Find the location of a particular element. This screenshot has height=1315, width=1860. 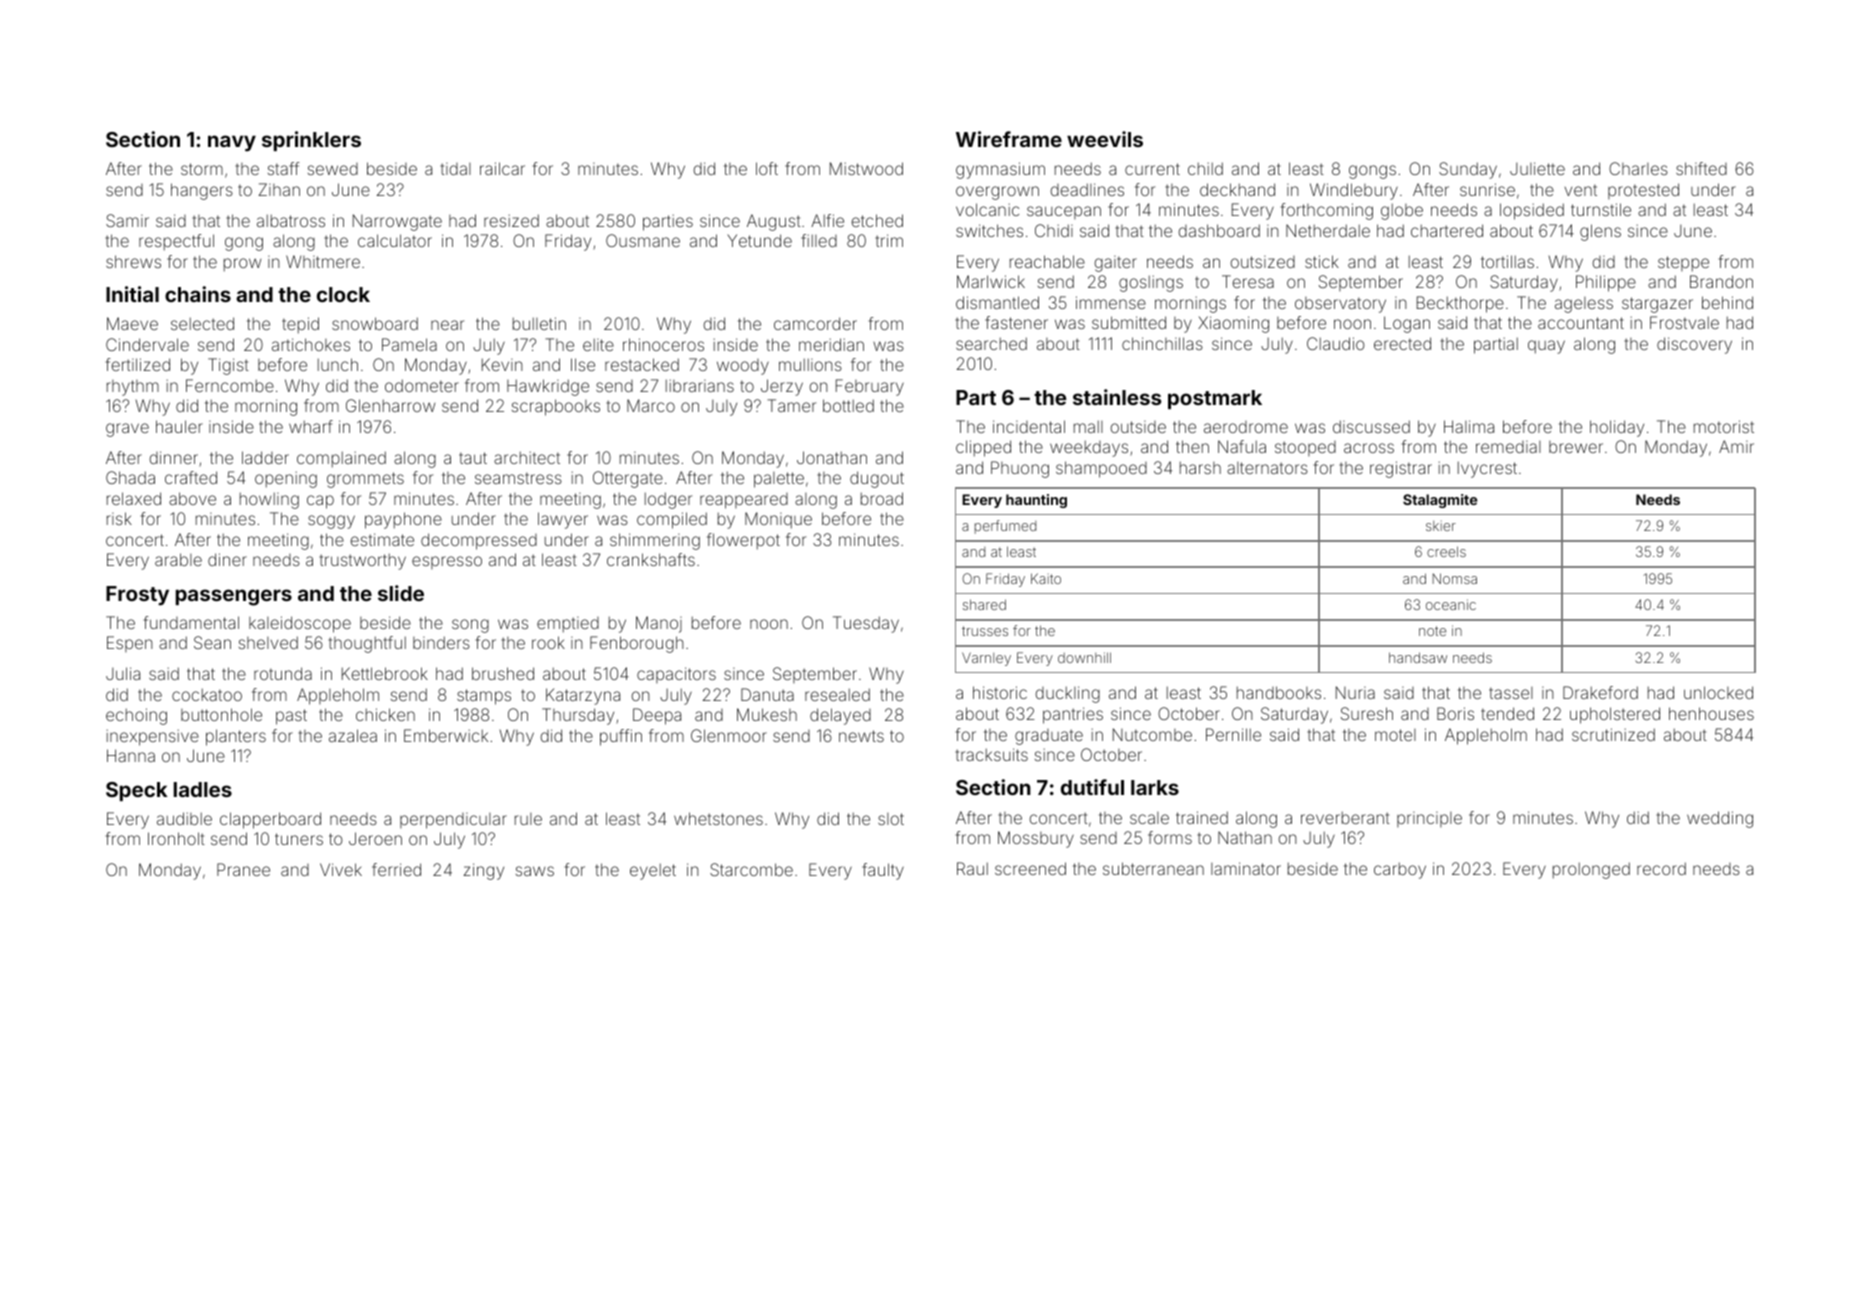

note is located at coordinates (1432, 631).
